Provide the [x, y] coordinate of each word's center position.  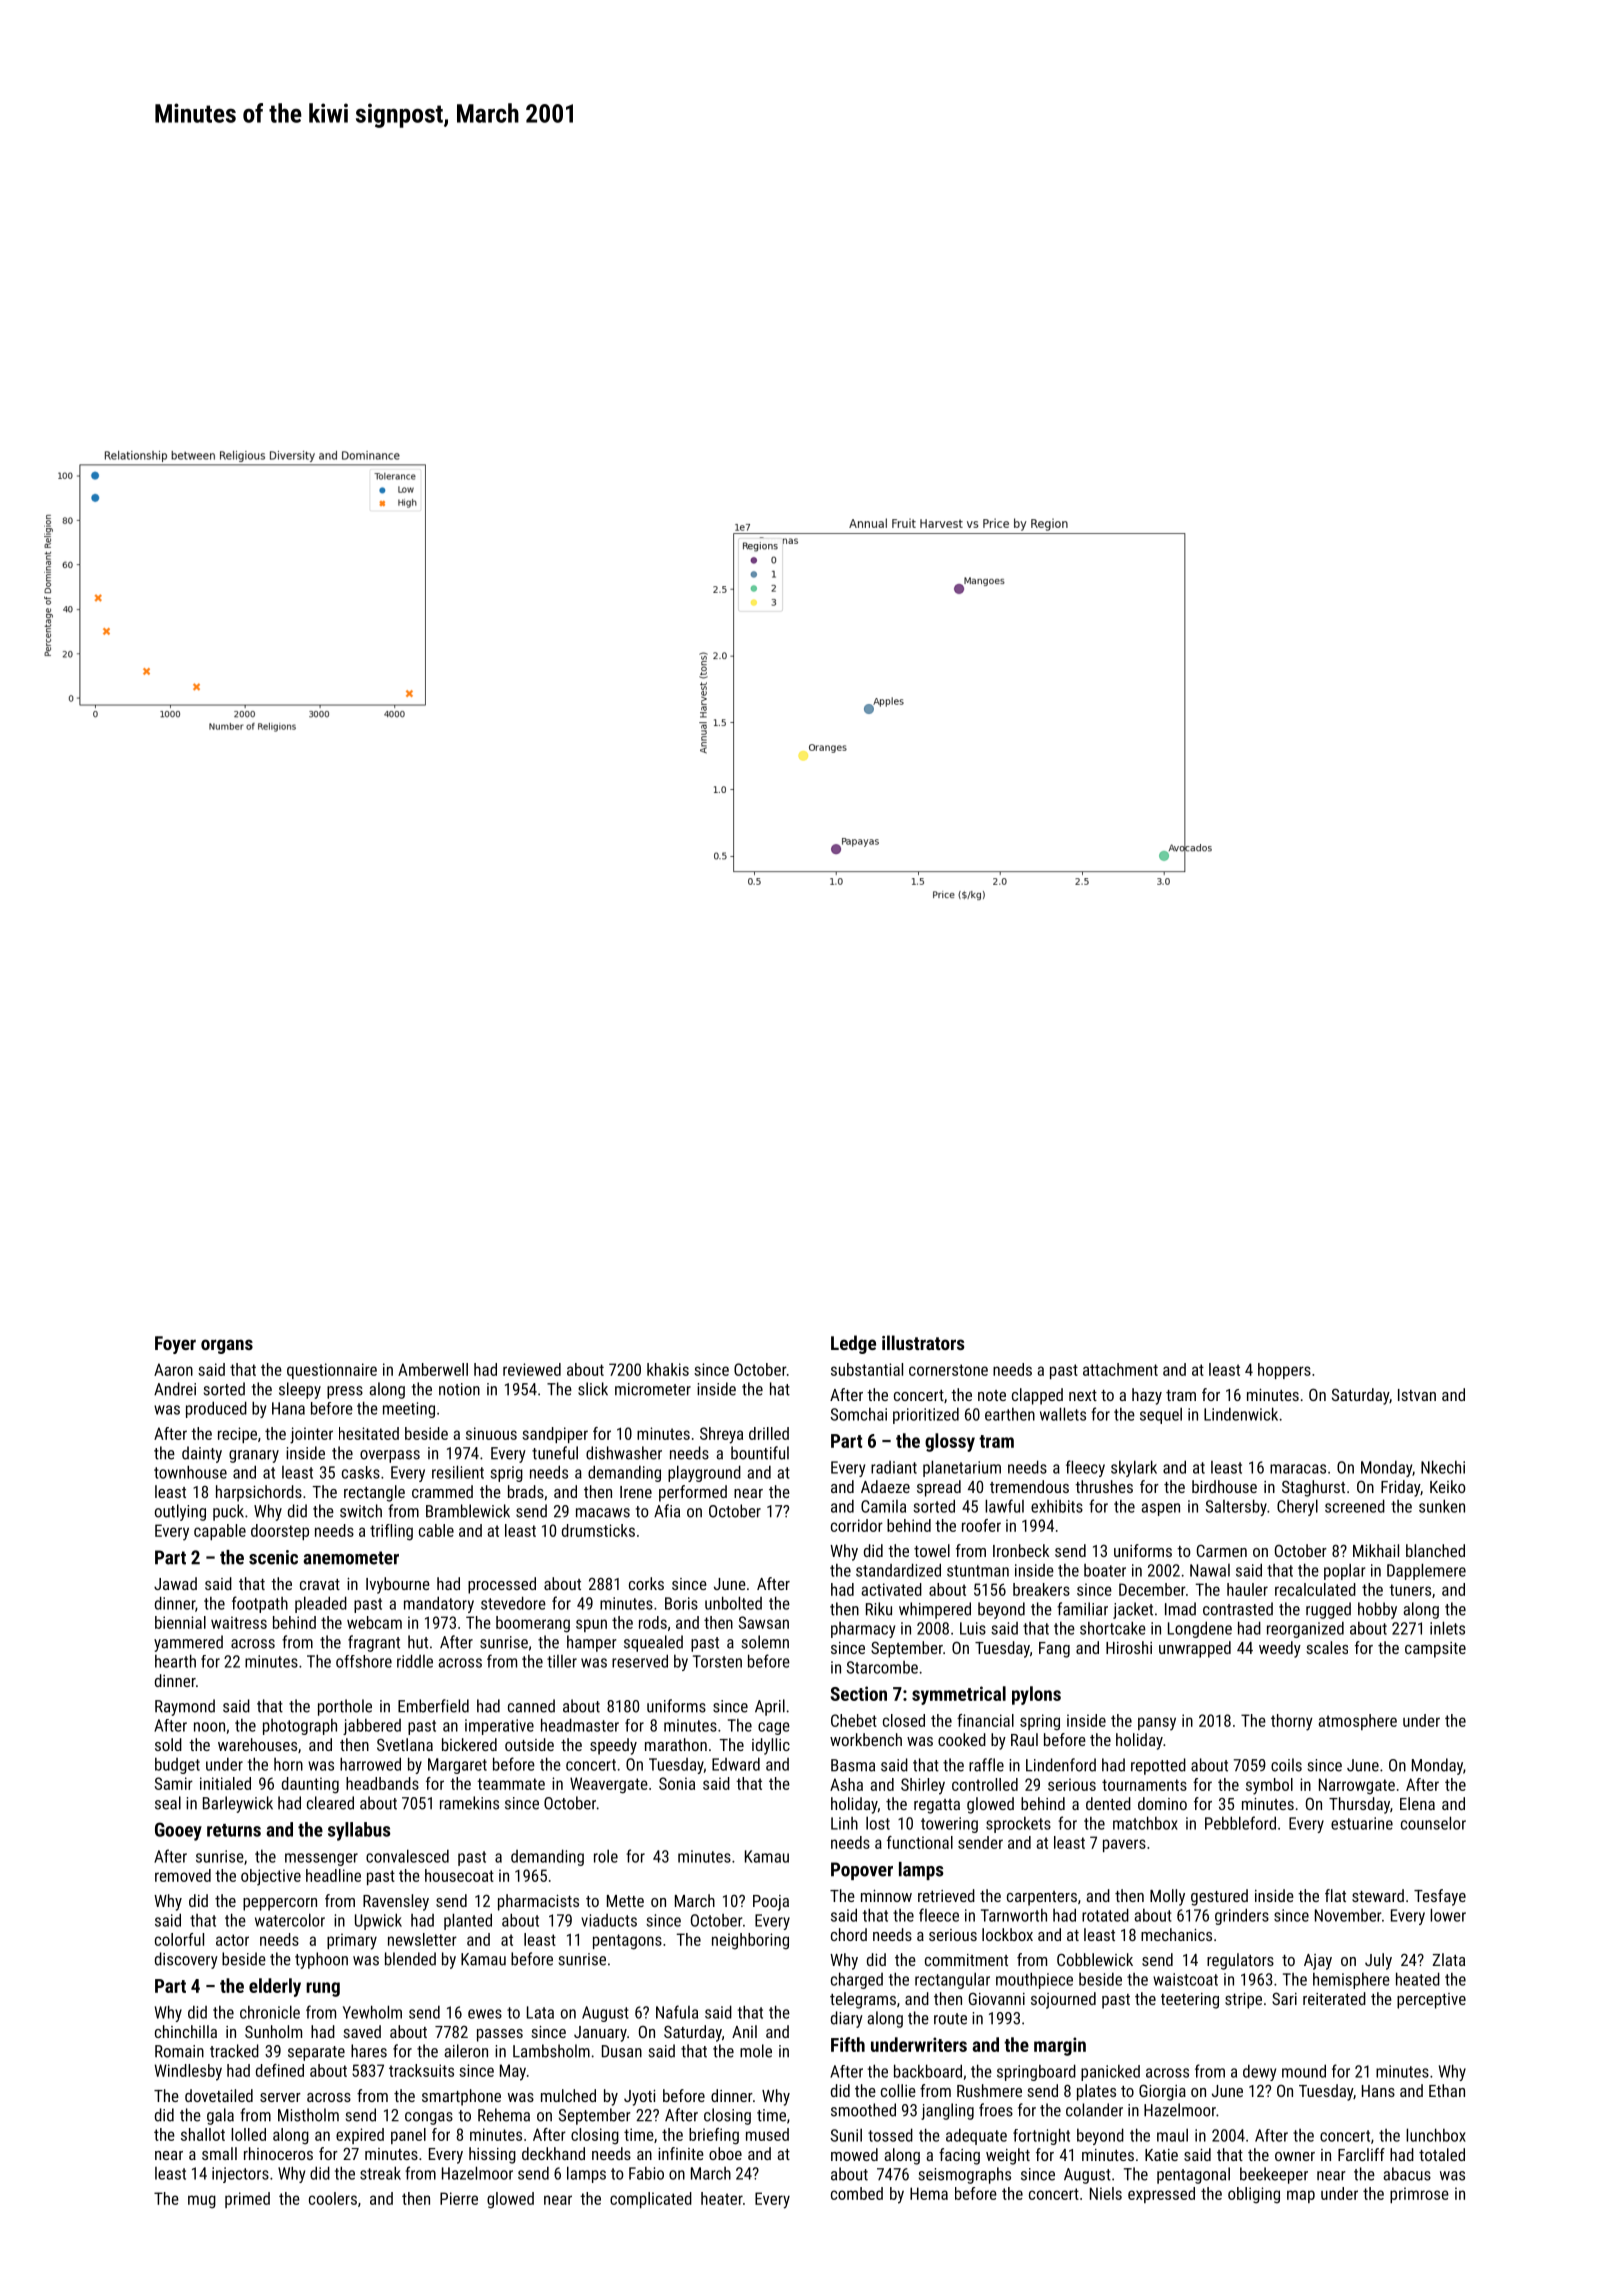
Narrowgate [1357, 1786]
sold [168, 1744]
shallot [203, 2134]
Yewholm [372, 2012]
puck [228, 1512]
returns [234, 1830]
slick [593, 1389]
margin [1060, 2046]
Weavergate [609, 1785]
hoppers [1284, 1371]
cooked [962, 1739]
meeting [409, 1410]
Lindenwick [1241, 1414]
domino [1162, 1803]
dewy [1259, 2072]
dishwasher [624, 1453]
